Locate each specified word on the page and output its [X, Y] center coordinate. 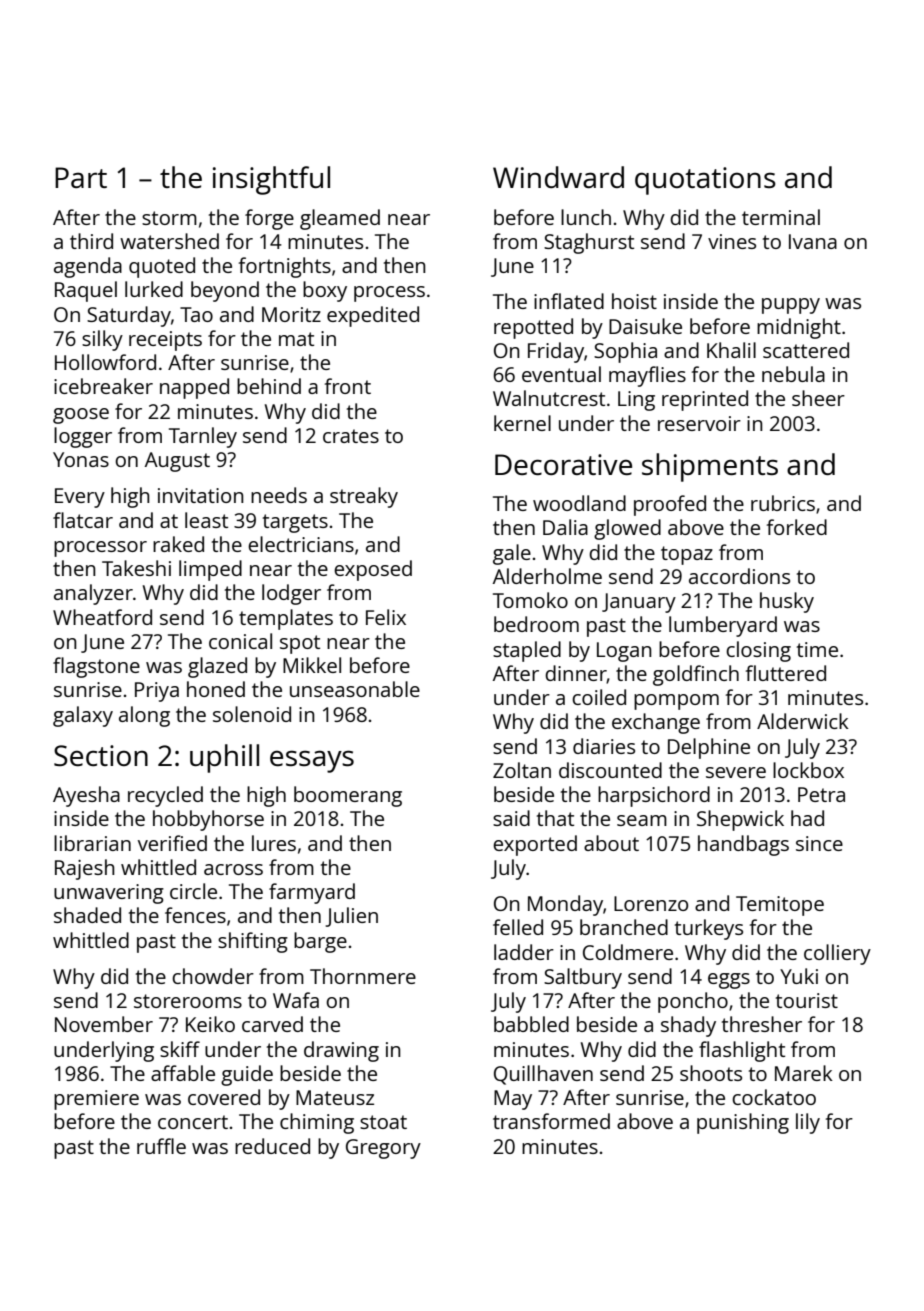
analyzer [93, 594]
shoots [711, 1073]
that [555, 818]
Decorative [563, 464]
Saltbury [583, 978]
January [639, 603]
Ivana [813, 241]
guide [247, 1075]
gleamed [340, 219]
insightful [271, 180]
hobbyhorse [208, 820]
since [819, 843]
